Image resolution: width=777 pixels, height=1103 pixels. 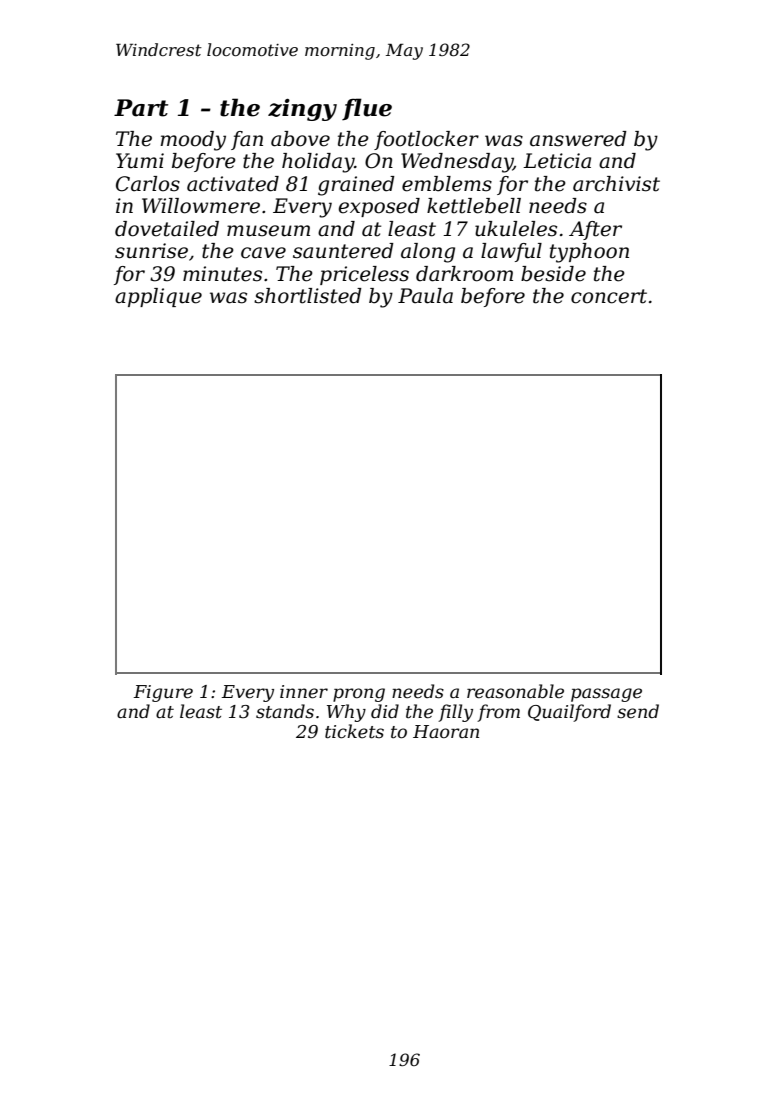 What do you see at coordinates (578, 139) in the screenshot?
I see `answered` at bounding box center [578, 139].
